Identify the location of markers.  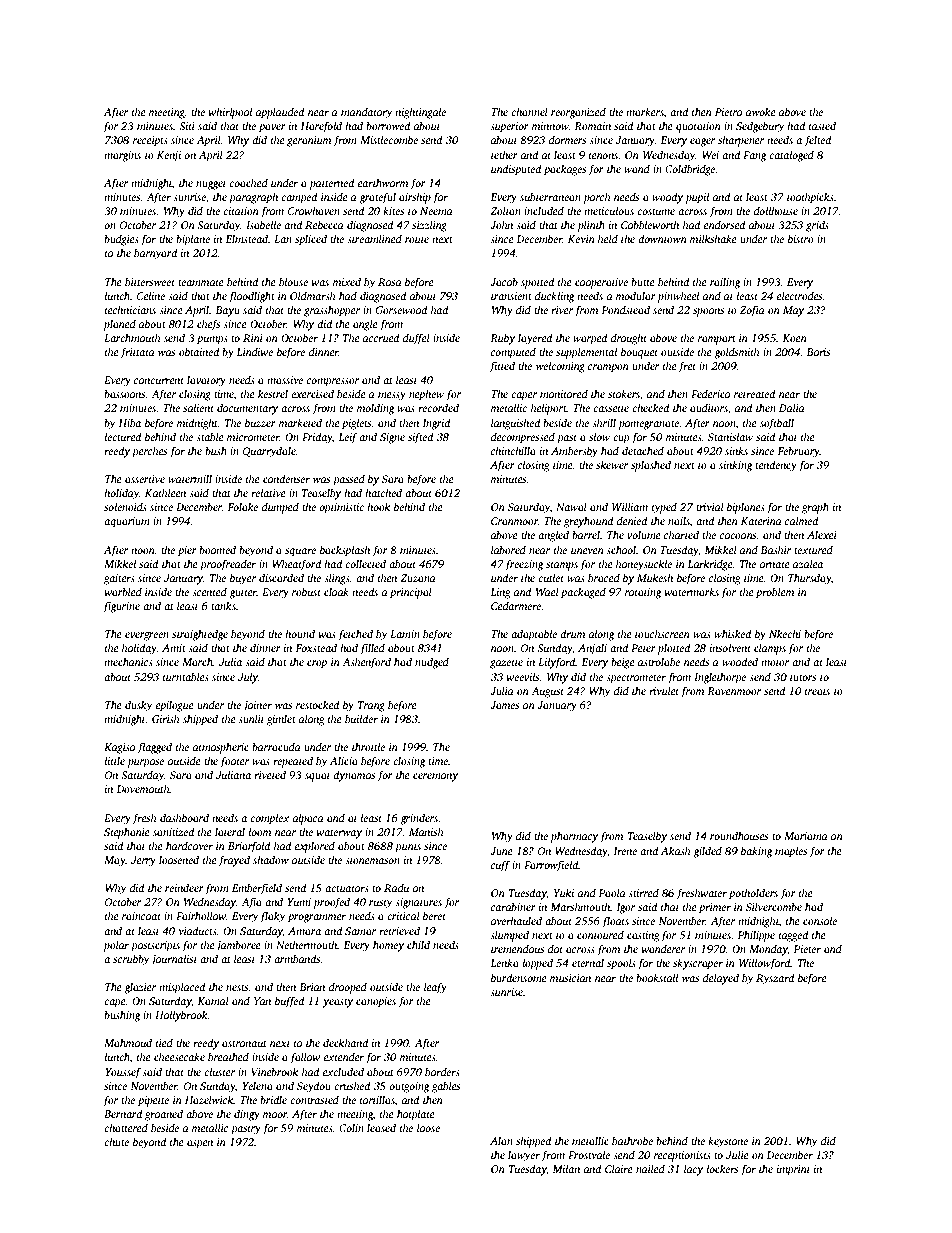
(645, 112).
